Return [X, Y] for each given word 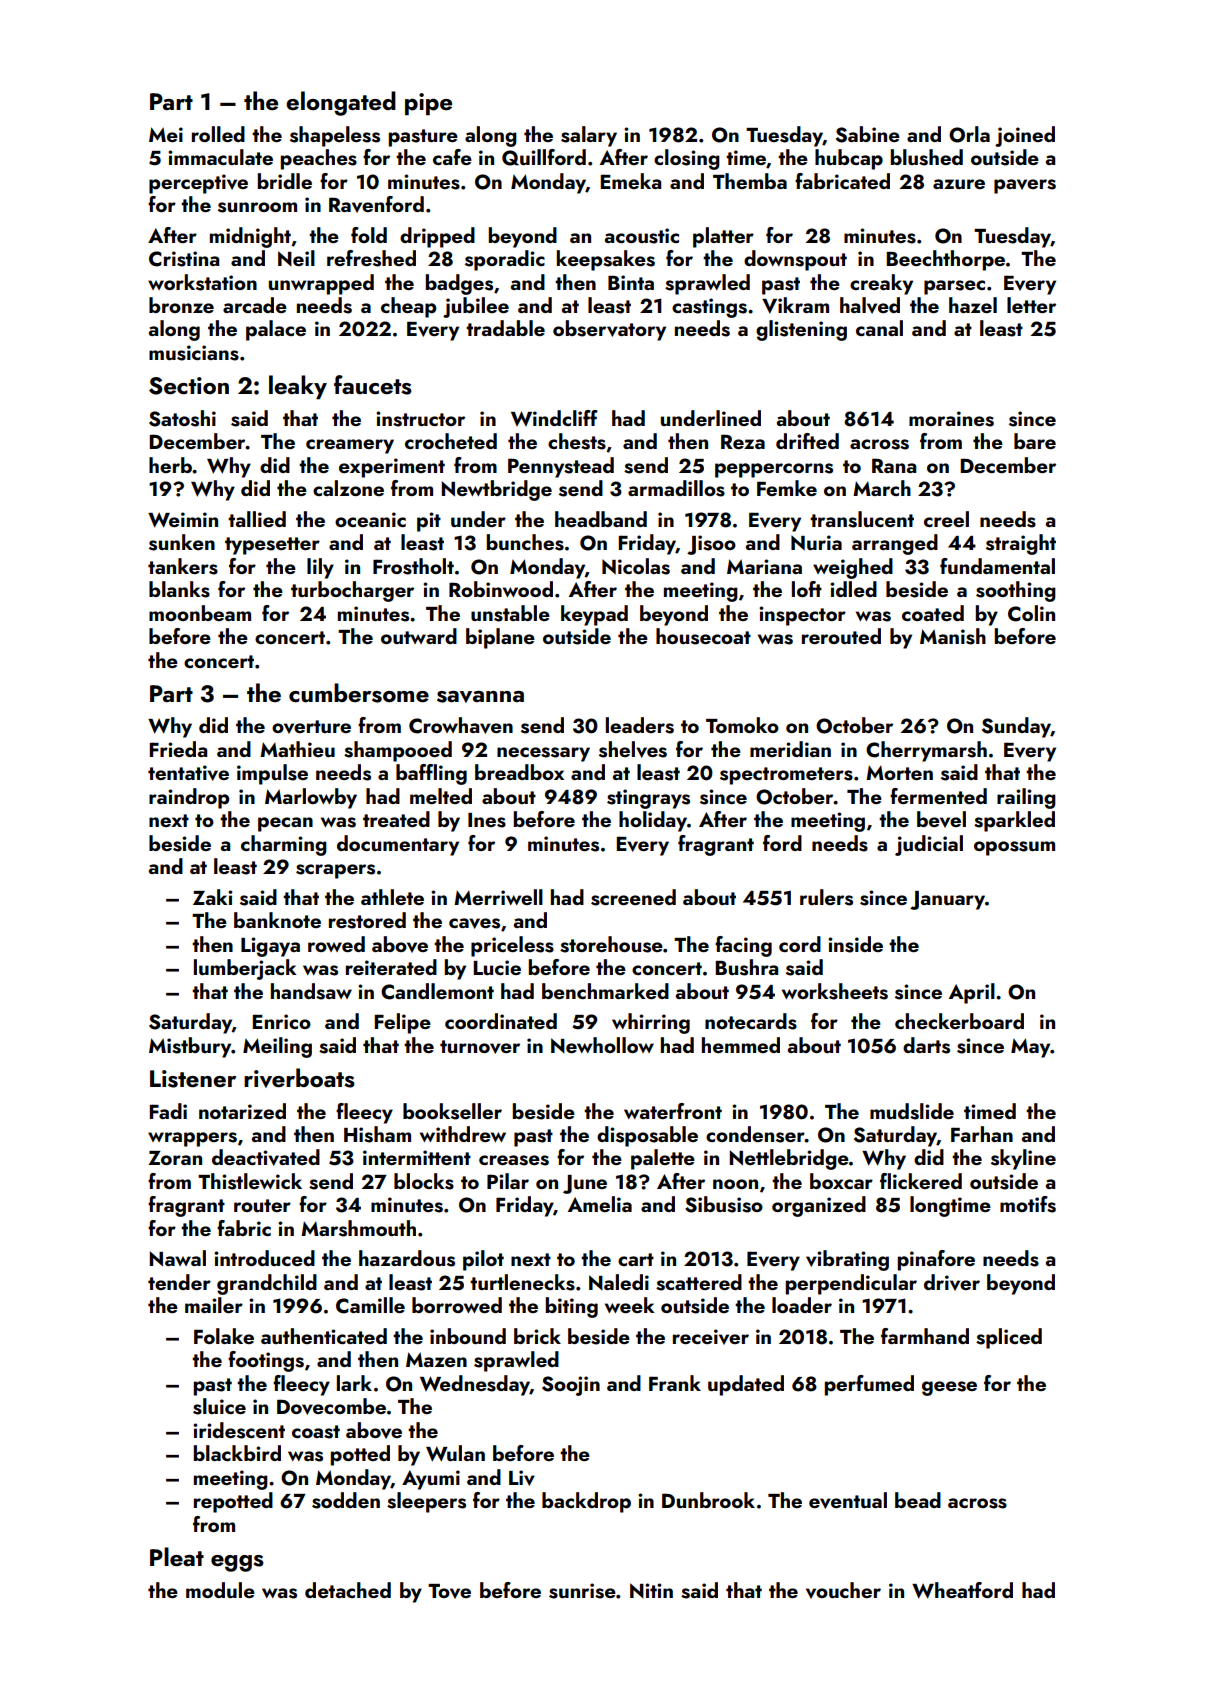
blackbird [237, 1453]
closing [687, 159]
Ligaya [270, 947]
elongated [341, 103]
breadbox [519, 772]
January [947, 900]
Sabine [868, 134]
